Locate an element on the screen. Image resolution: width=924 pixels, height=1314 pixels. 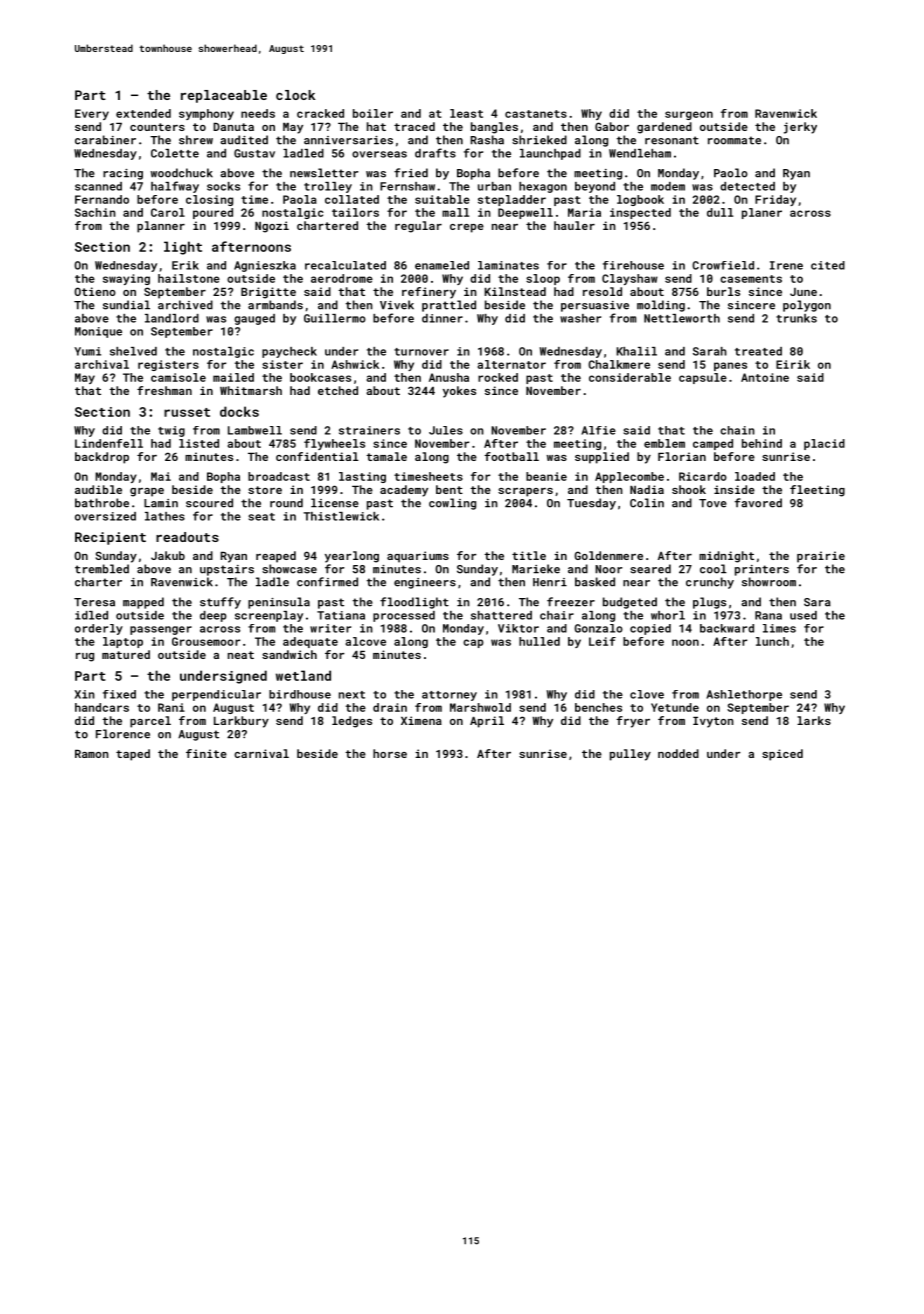
Friday is located at coordinates (775, 200).
